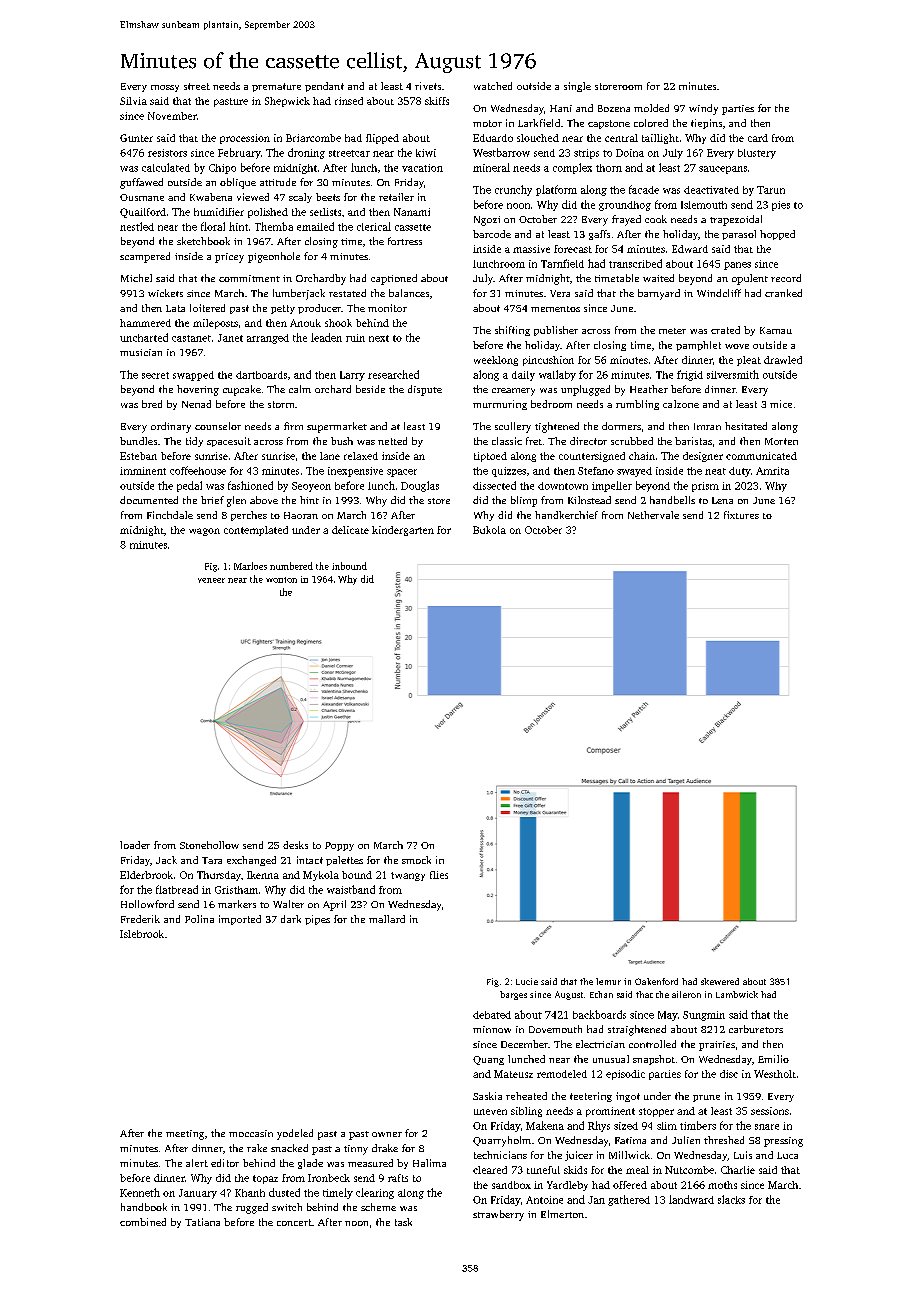  I want to click on Heather, so click(649, 389).
